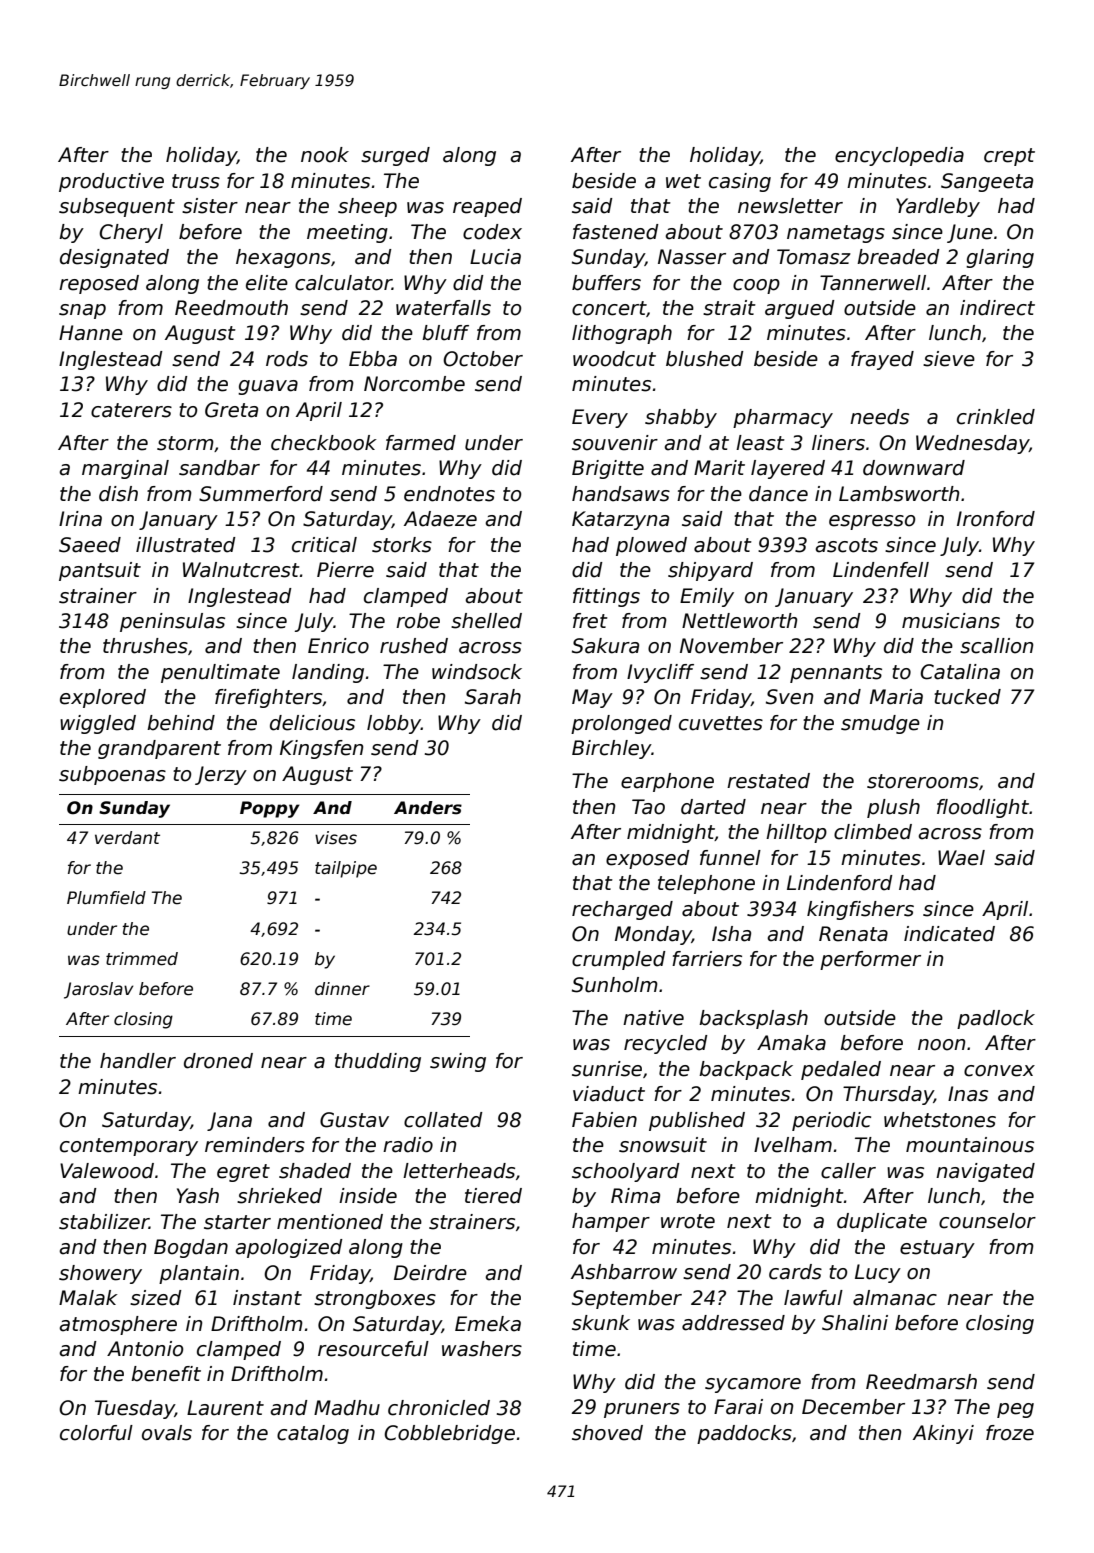 The width and height of the page is (1094, 1553). Describe the element at coordinates (943, 1434) in the page. I see `Akinyi` at that location.
